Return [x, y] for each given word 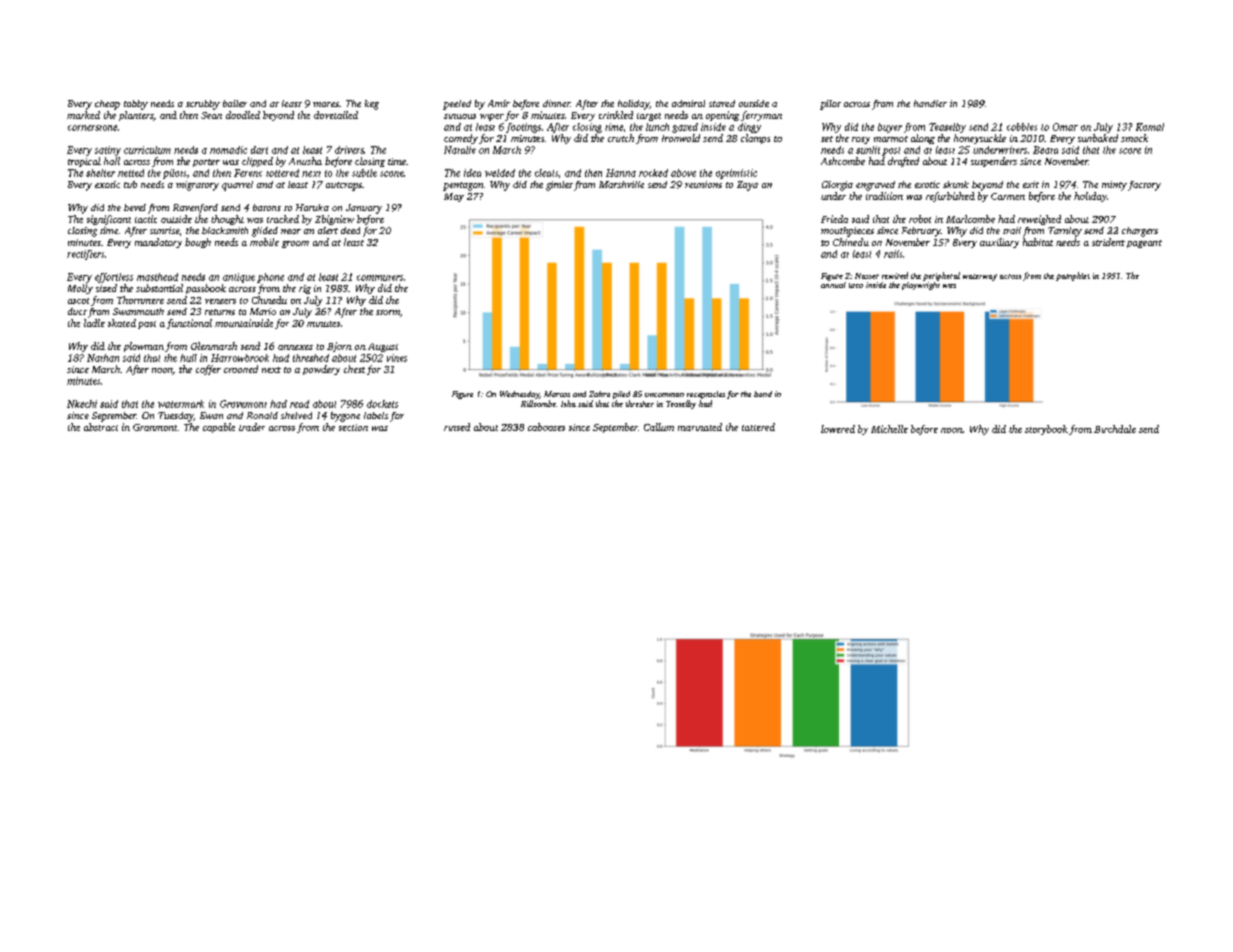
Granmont [155, 427]
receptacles [706, 395]
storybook [1046, 430]
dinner [556, 103]
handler [930, 103]
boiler [235, 103]
